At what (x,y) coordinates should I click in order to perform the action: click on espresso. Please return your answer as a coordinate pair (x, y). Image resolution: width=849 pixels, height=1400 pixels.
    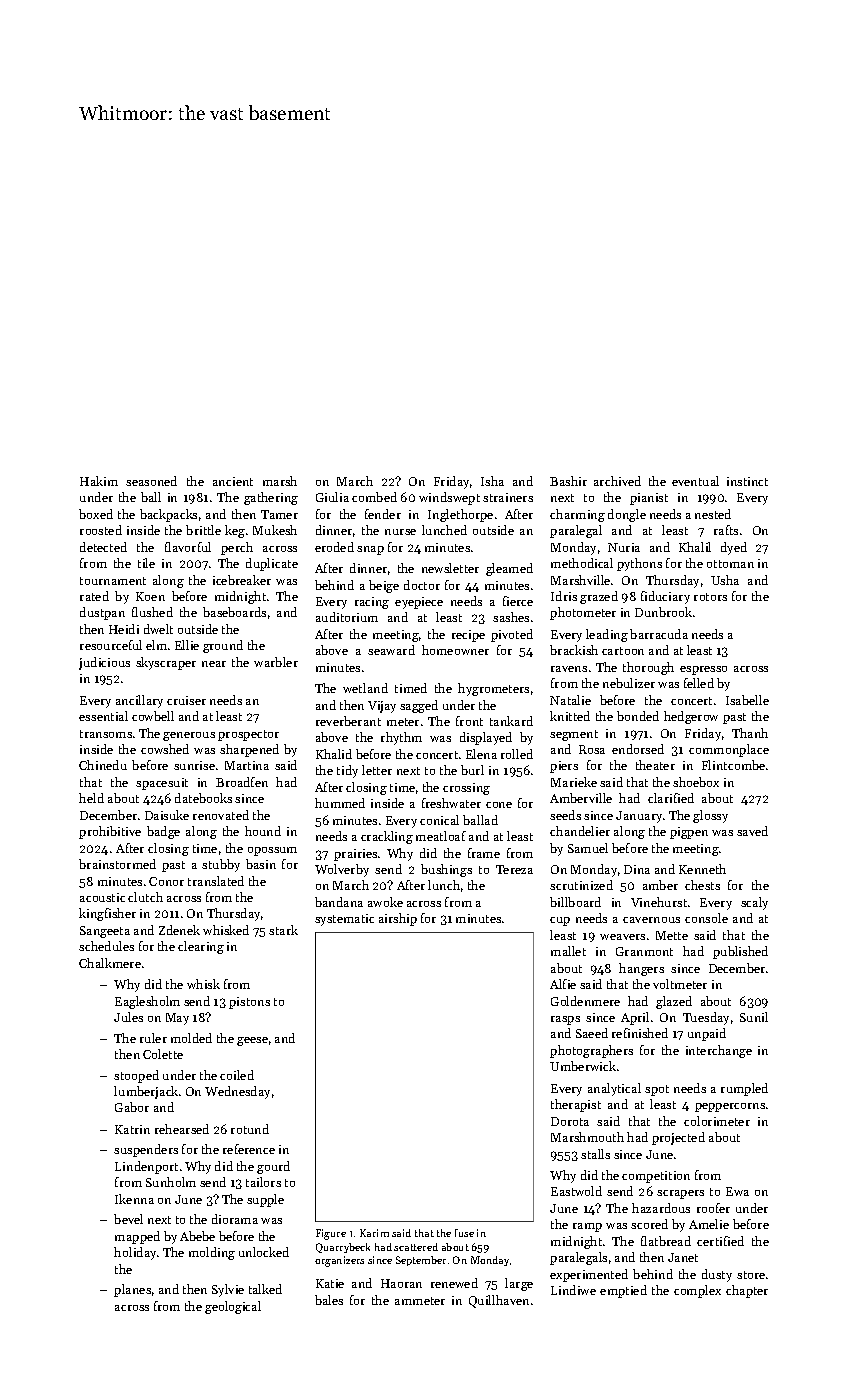
    Looking at the image, I should click on (703, 670).
